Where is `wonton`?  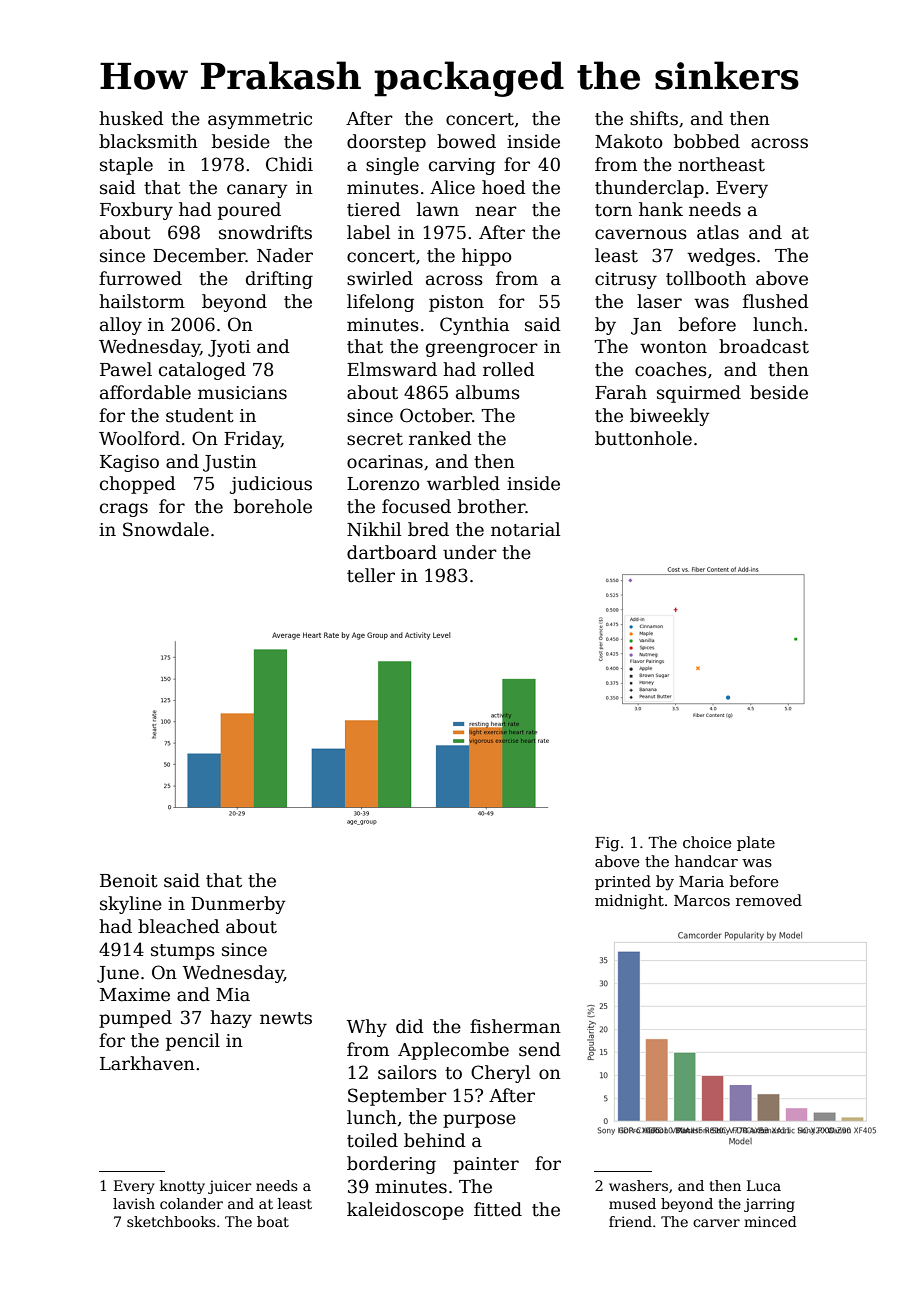
wonton is located at coordinates (673, 347).
